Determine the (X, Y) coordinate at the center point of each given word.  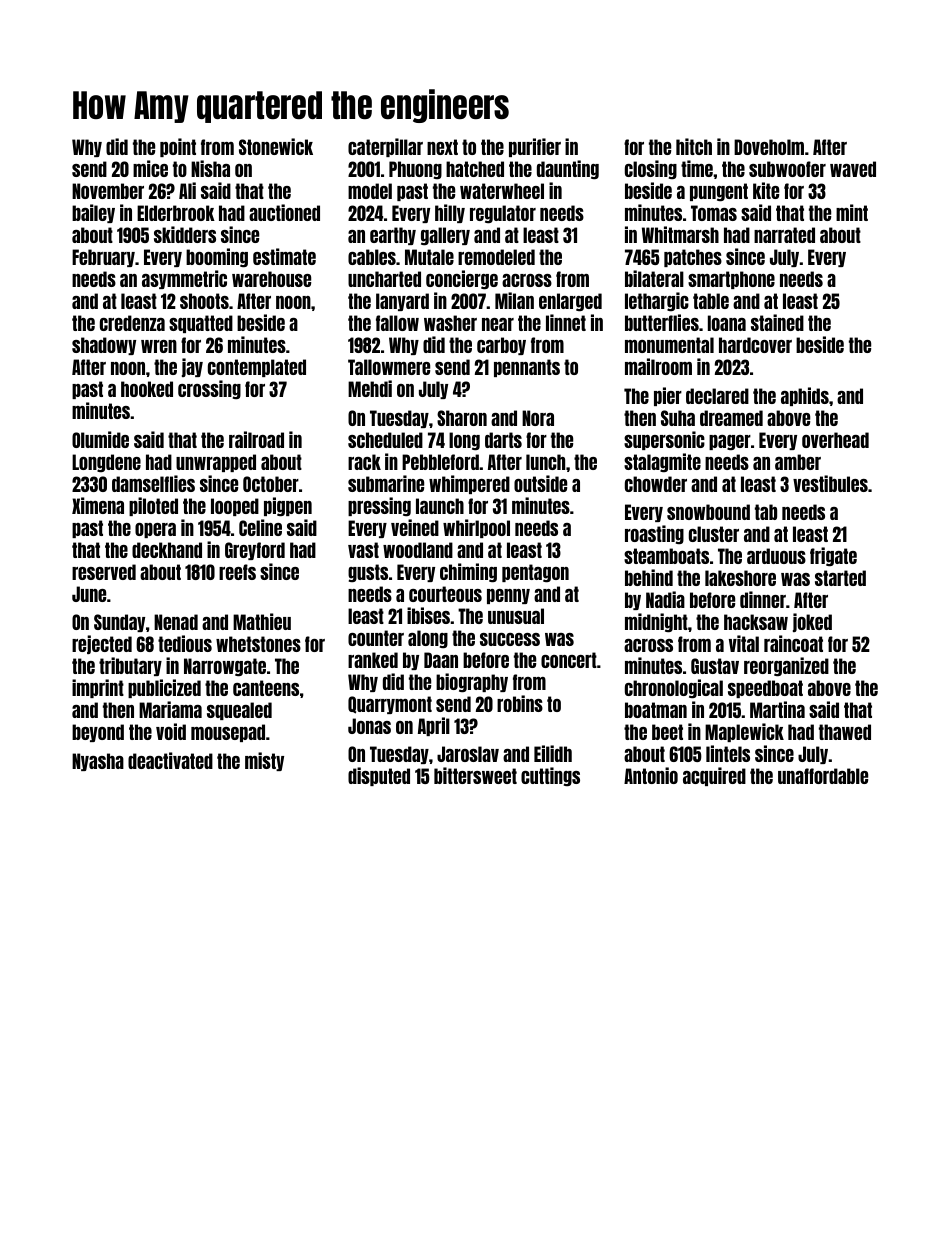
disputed (379, 776)
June (89, 594)
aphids (805, 396)
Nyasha (98, 762)
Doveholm (769, 147)
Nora (538, 418)
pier (668, 396)
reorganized (786, 666)
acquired (714, 776)
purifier (535, 147)
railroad (256, 439)
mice (150, 168)
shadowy (104, 346)
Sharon (462, 418)
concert (569, 660)
